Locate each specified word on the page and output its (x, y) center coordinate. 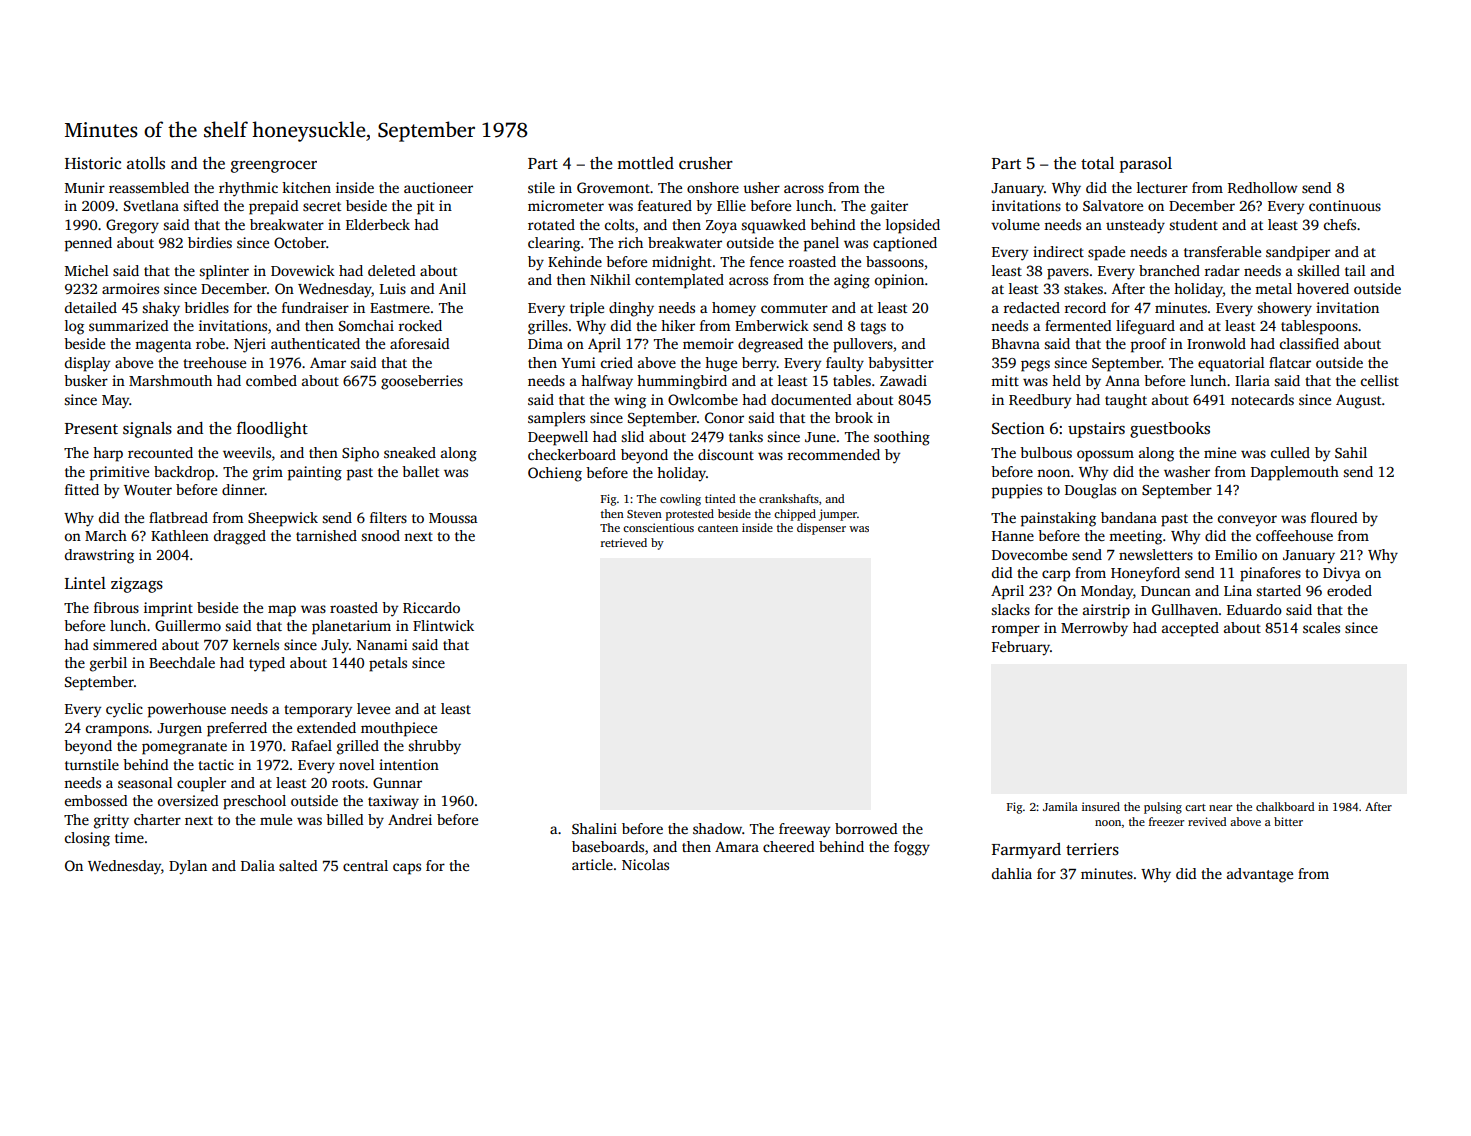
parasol (1146, 165)
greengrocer (274, 167)
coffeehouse (1294, 535)
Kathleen (180, 535)
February (1021, 648)
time (129, 837)
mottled (645, 163)
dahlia (1012, 873)
